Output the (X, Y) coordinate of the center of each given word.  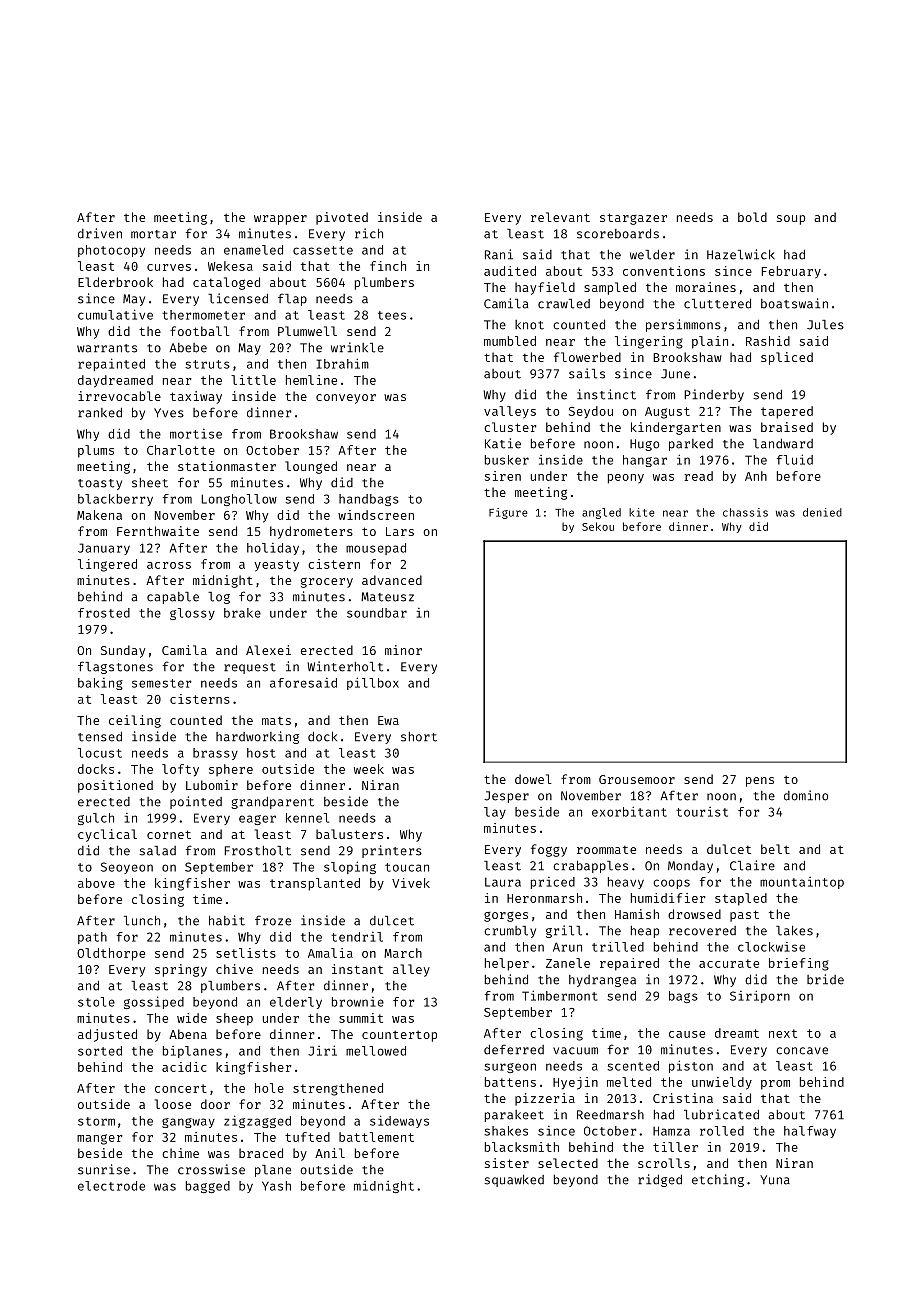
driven (100, 233)
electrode (111, 1186)
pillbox (373, 683)
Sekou (598, 526)
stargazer (633, 219)
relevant (560, 217)
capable (173, 598)
